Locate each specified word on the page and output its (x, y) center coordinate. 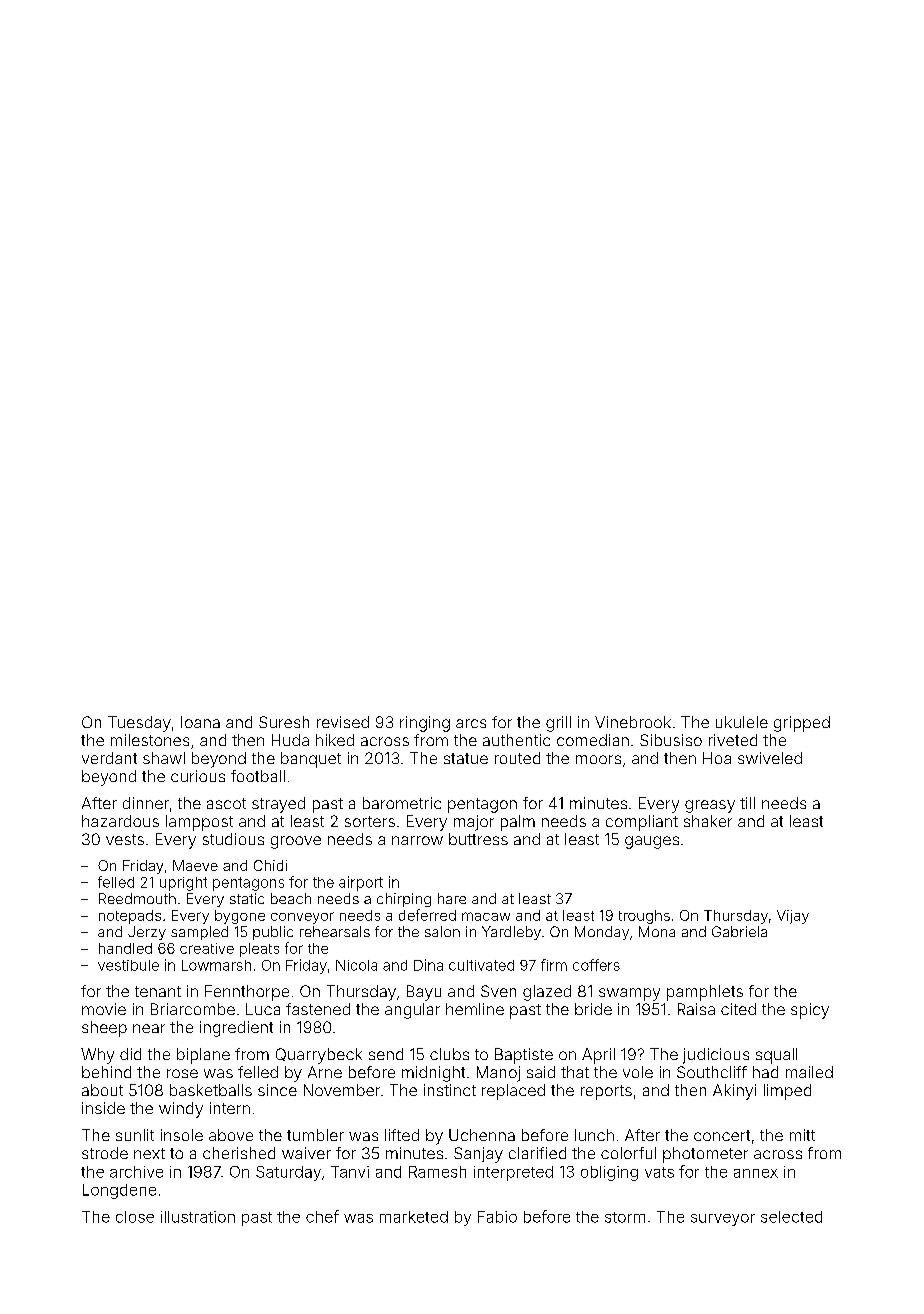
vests (125, 839)
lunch (594, 1135)
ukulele (742, 722)
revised (343, 722)
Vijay (793, 917)
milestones (150, 740)
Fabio (497, 1217)
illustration (198, 1217)
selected (791, 1217)
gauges (652, 842)
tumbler (315, 1135)
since (277, 1090)
